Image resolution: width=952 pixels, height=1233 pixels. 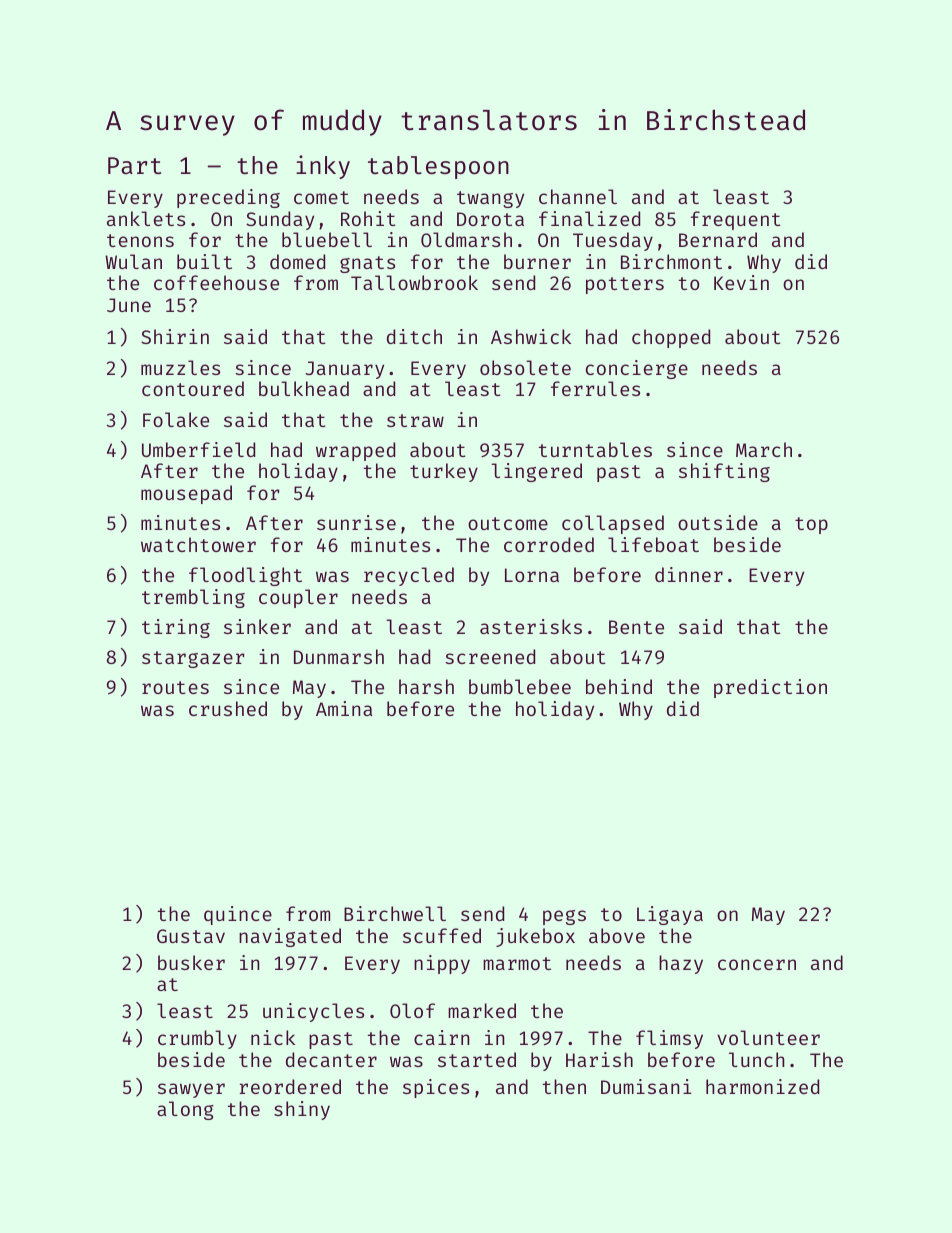 What do you see at coordinates (238, 915) in the screenshot?
I see `quince` at bounding box center [238, 915].
